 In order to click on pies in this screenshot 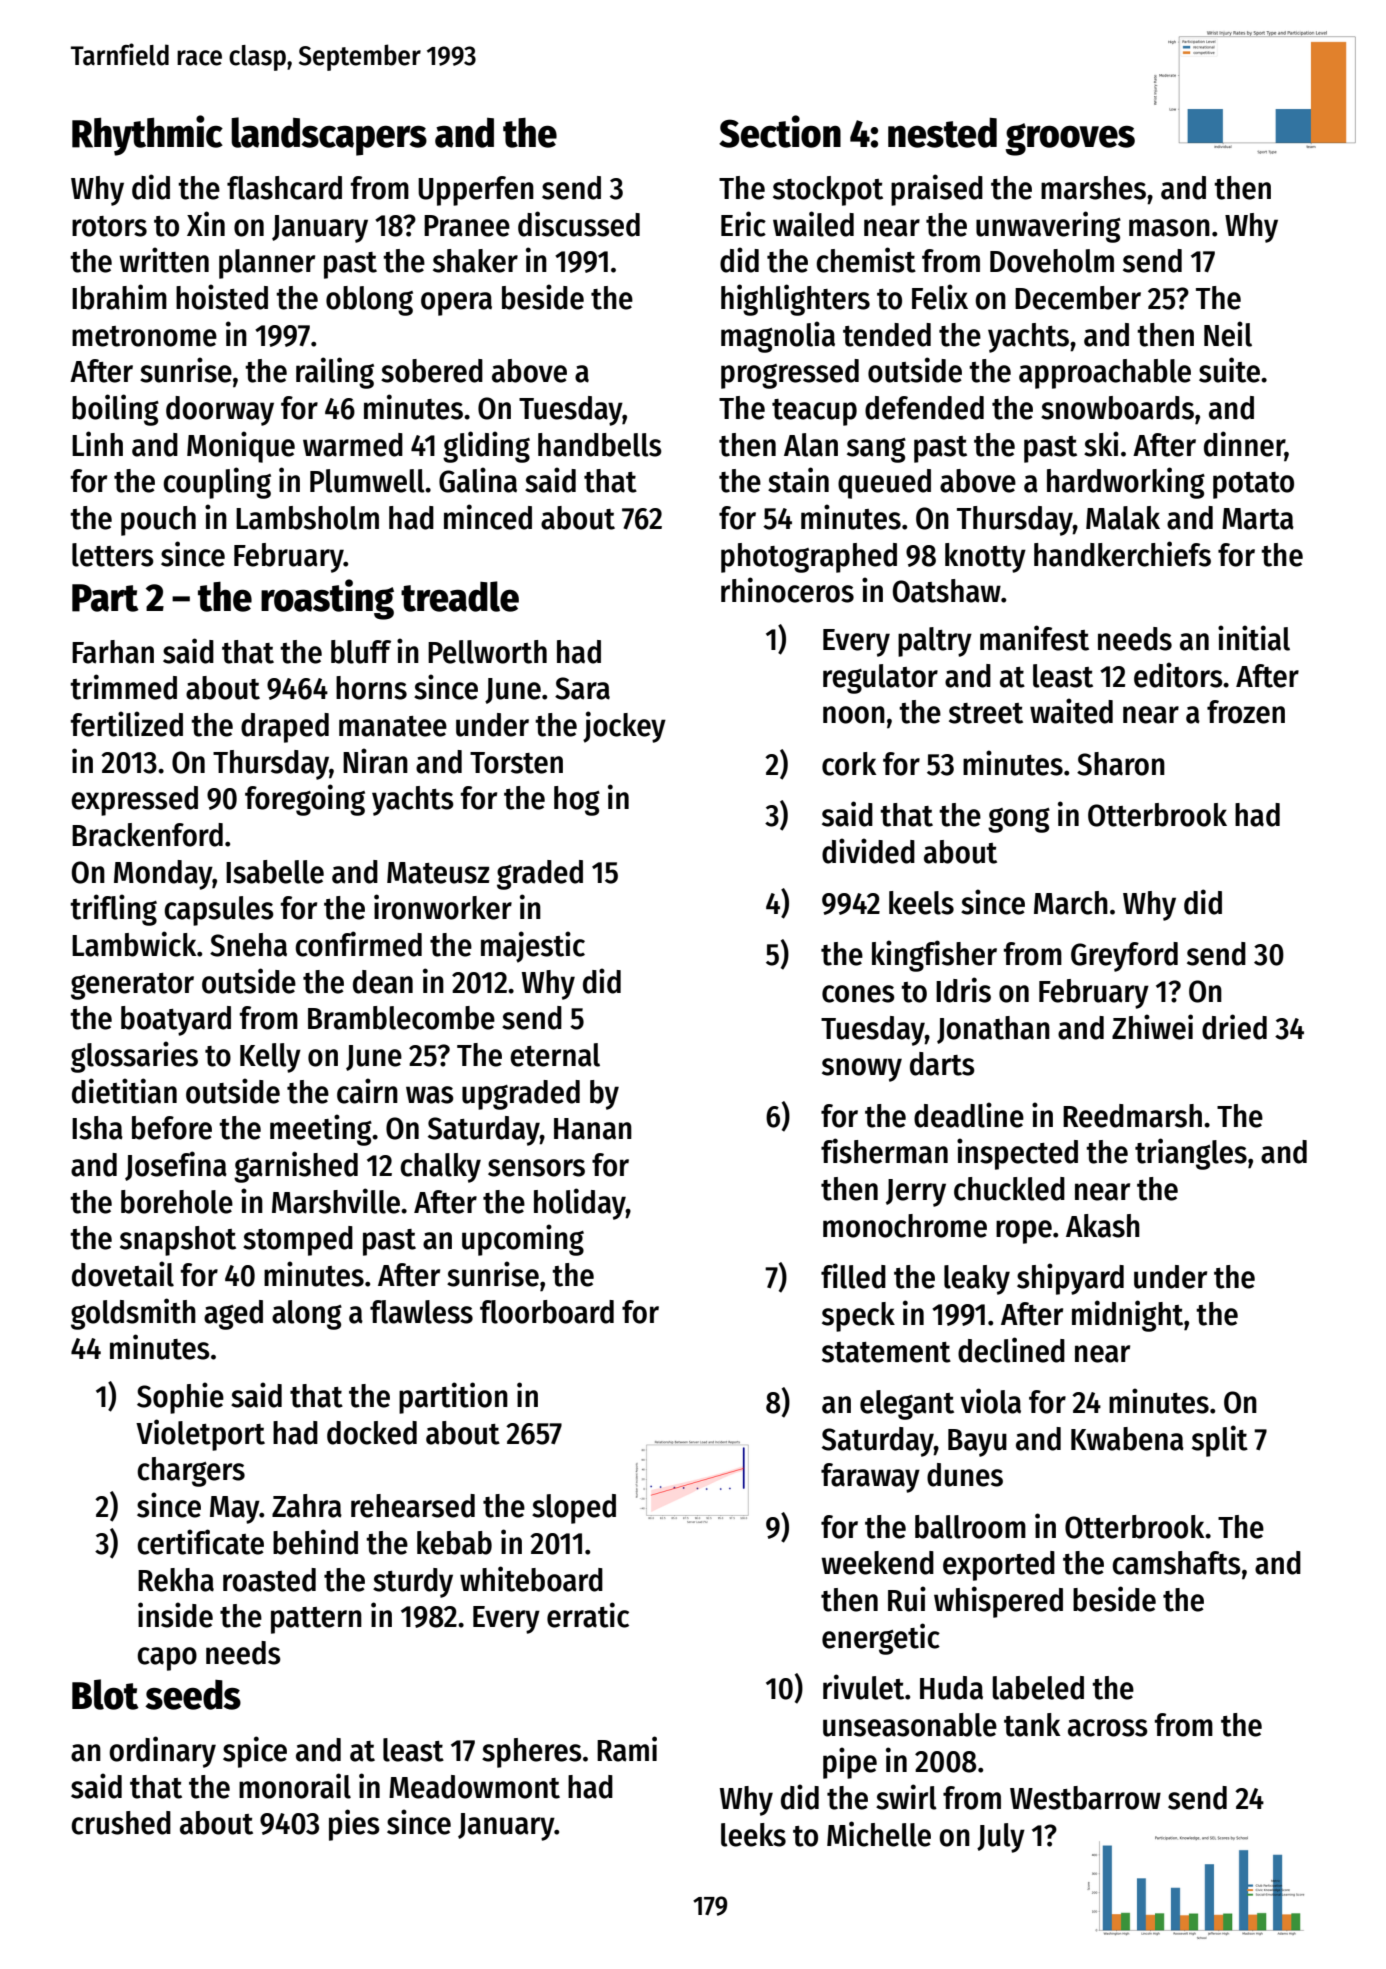, I will do `click(354, 1825)`.
